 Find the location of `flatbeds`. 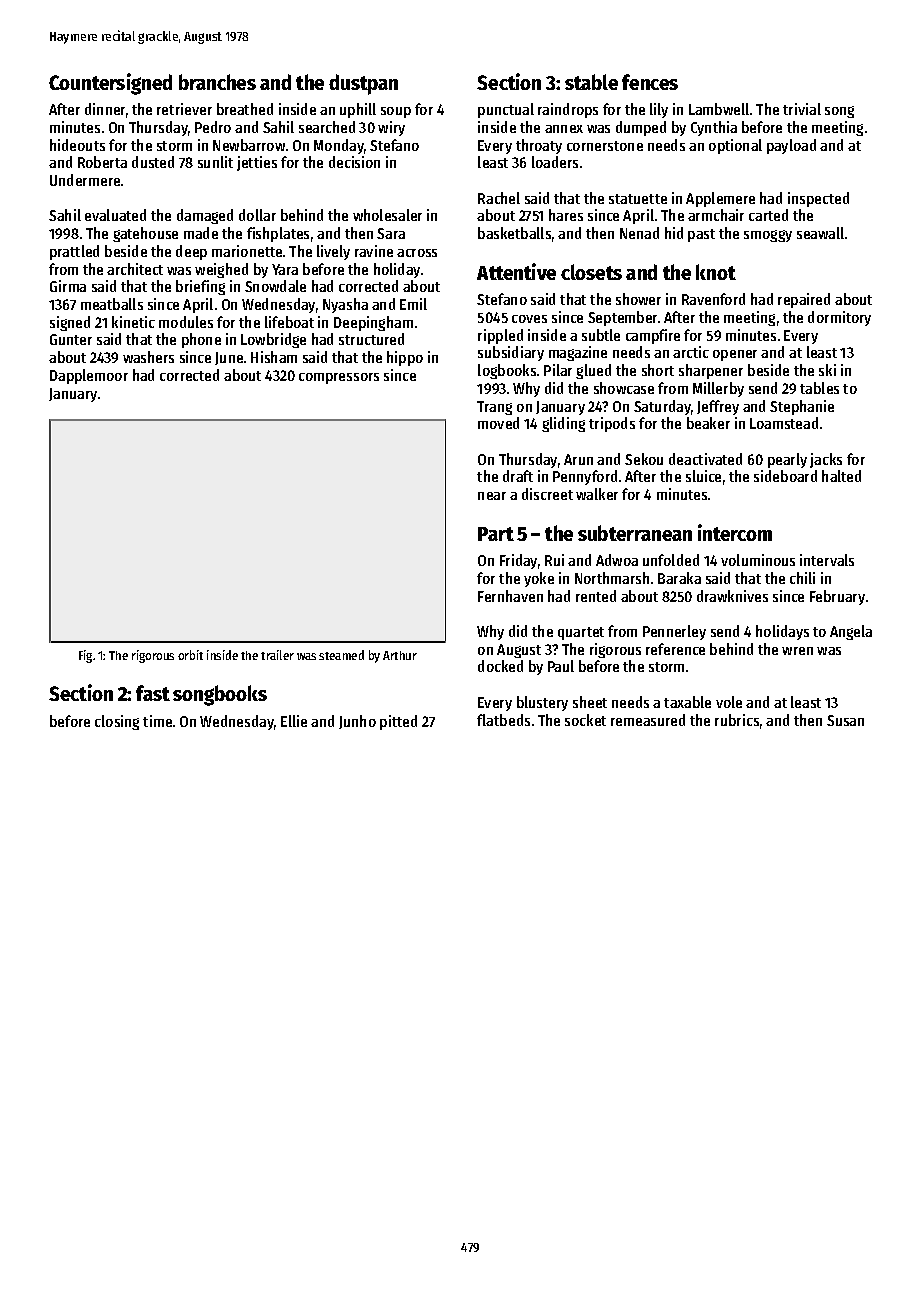

flatbeds is located at coordinates (503, 720).
